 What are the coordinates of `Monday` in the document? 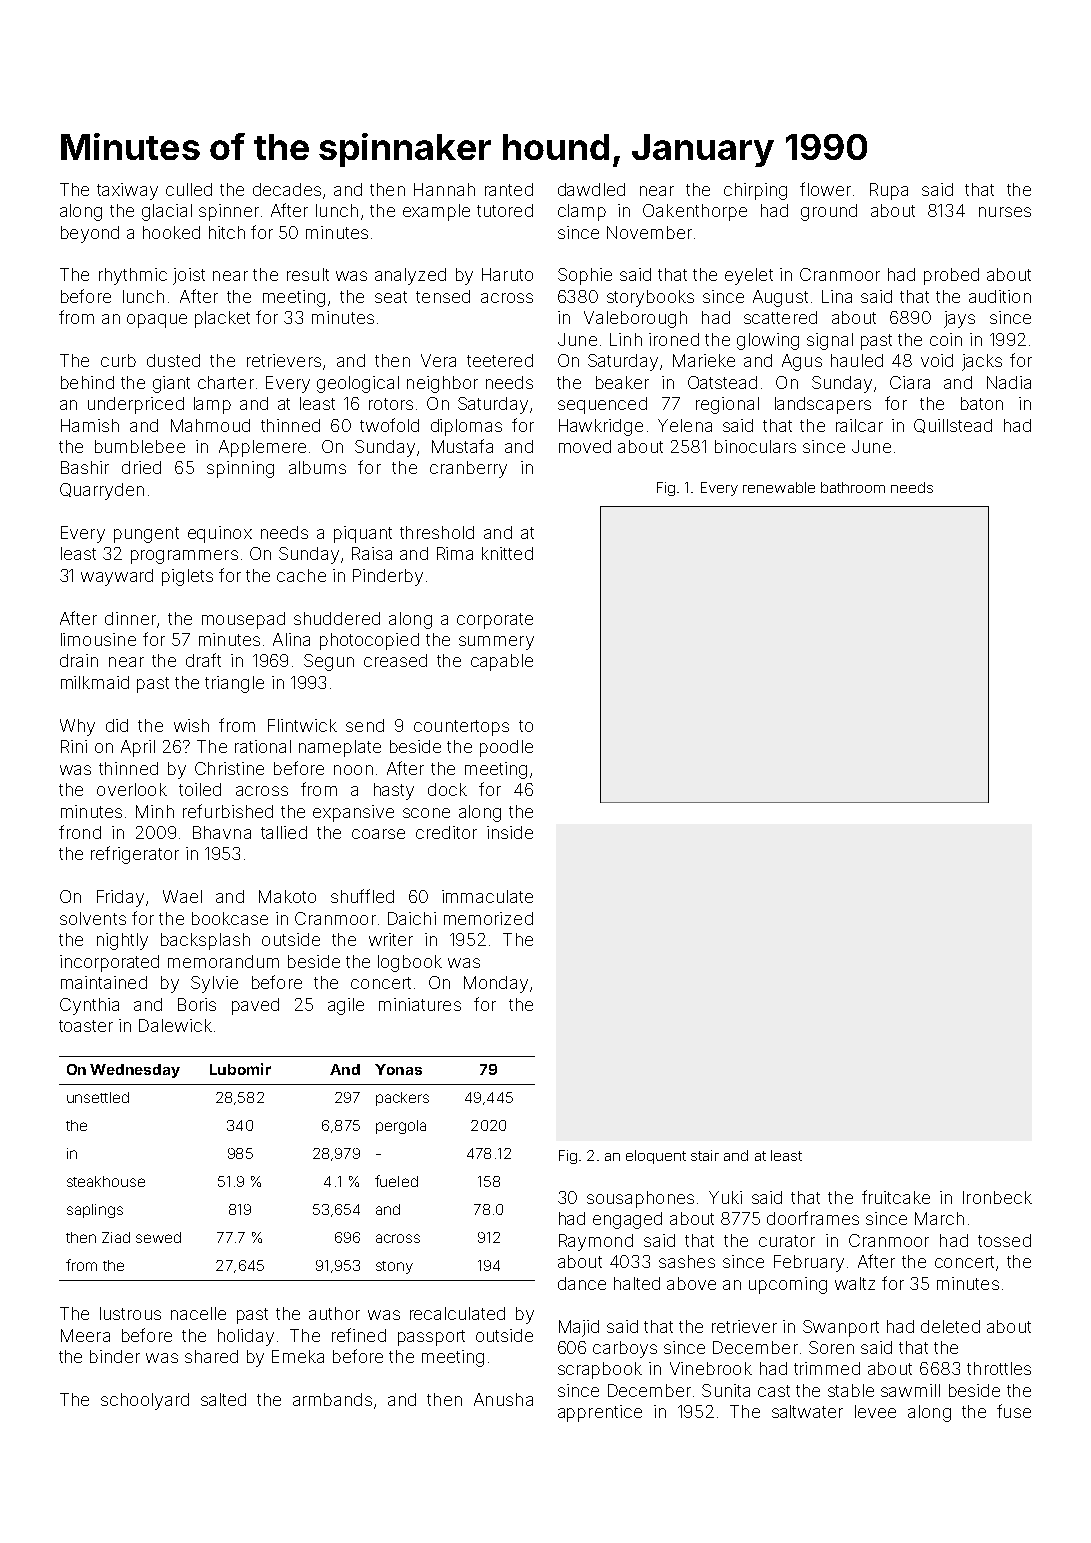 It's located at (496, 984).
